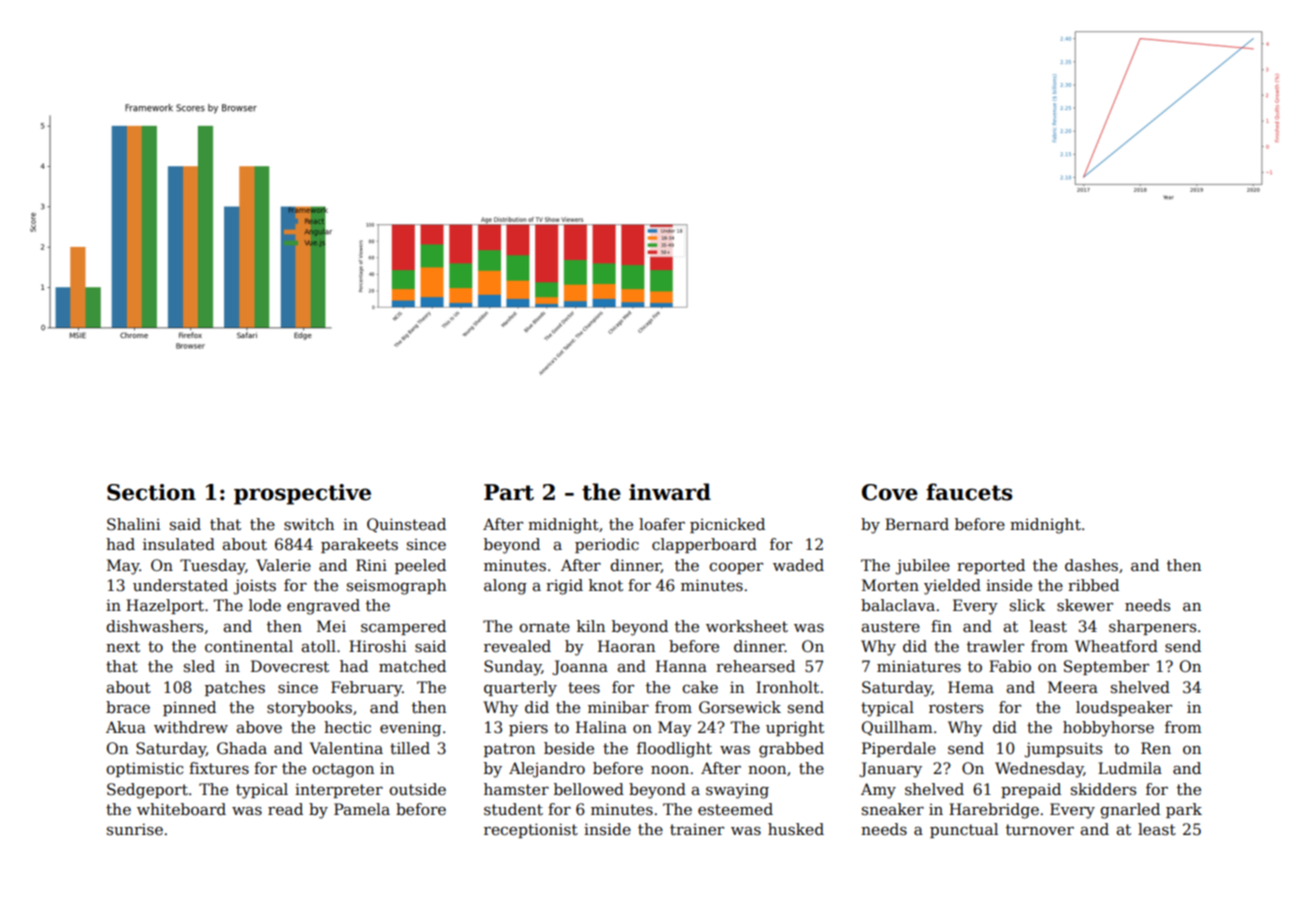  Describe the element at coordinates (359, 545) in the screenshot. I see `parakeets` at that location.
